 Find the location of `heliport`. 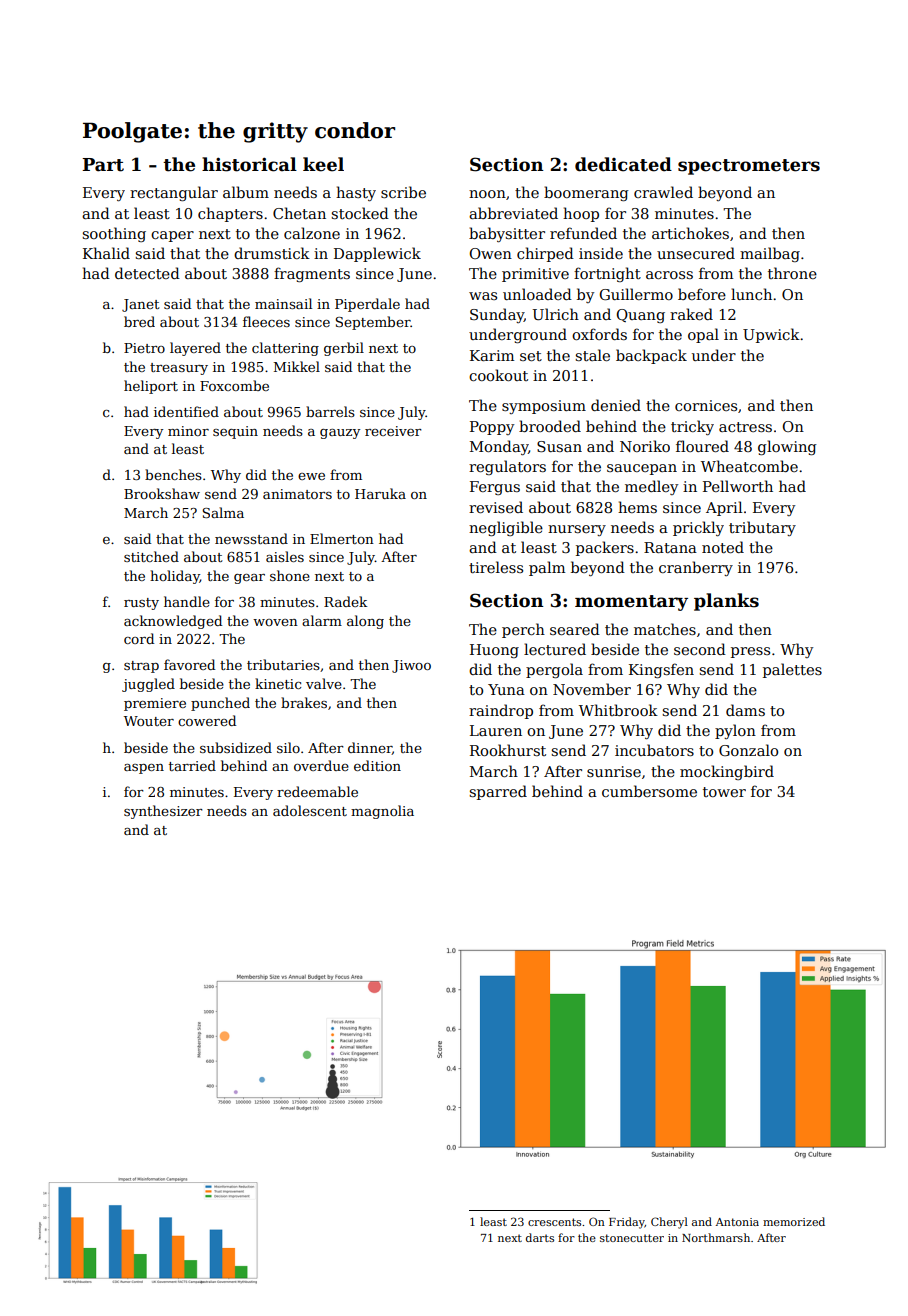

heliport is located at coordinates (151, 387).
